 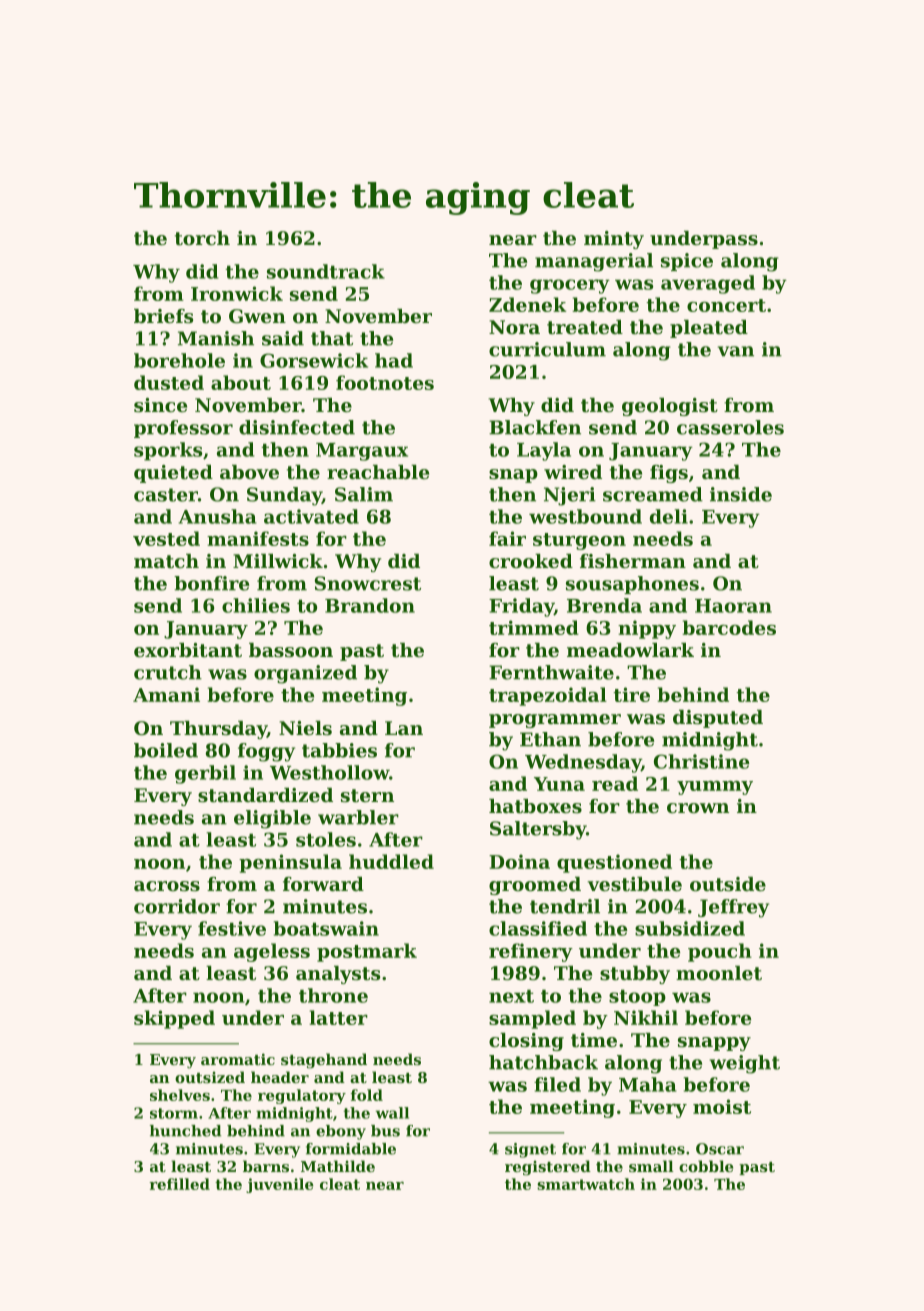 I want to click on reachable, so click(x=378, y=472).
